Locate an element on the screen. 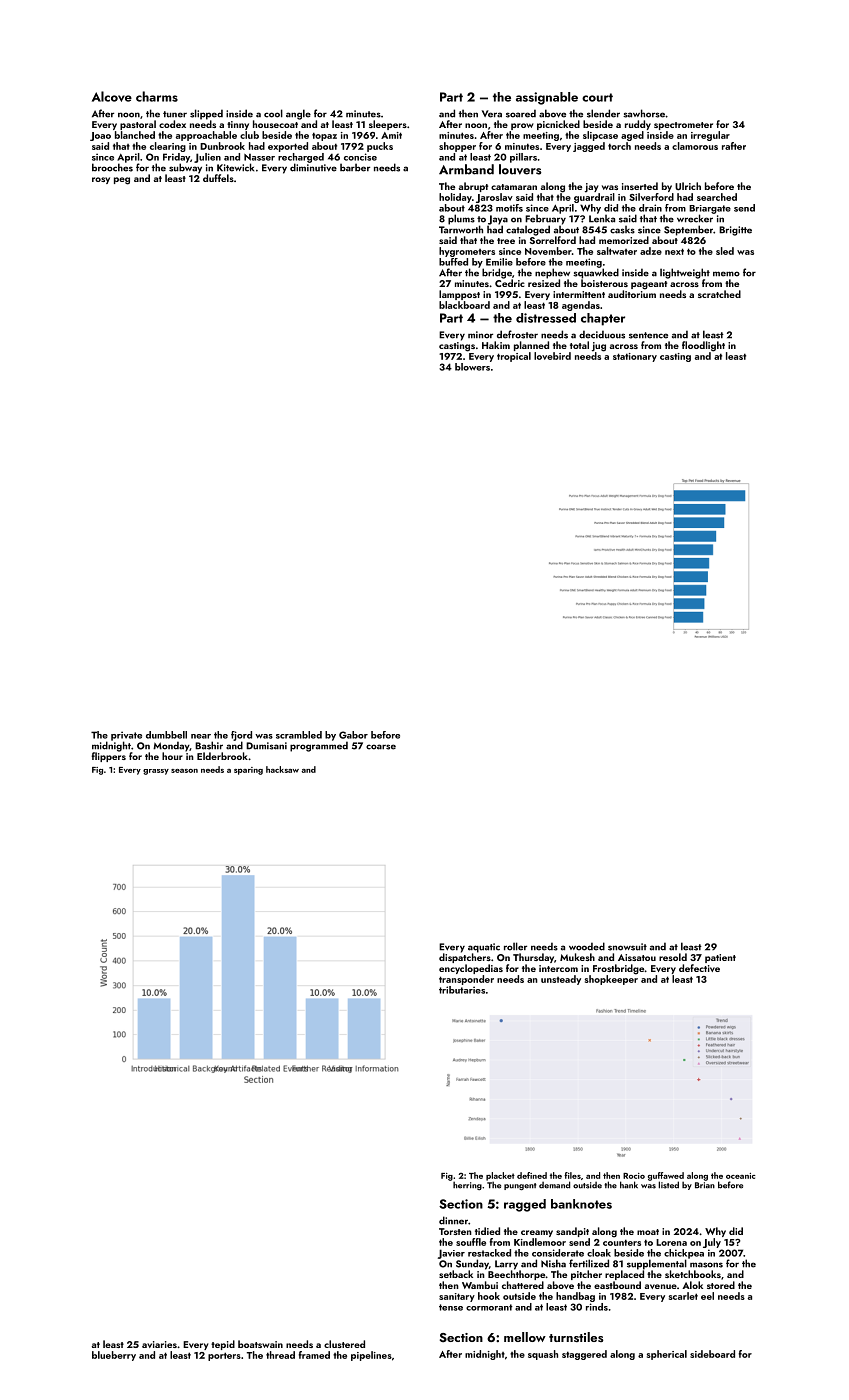 The height and width of the screenshot is (1400, 849). roller is located at coordinates (515, 946).
